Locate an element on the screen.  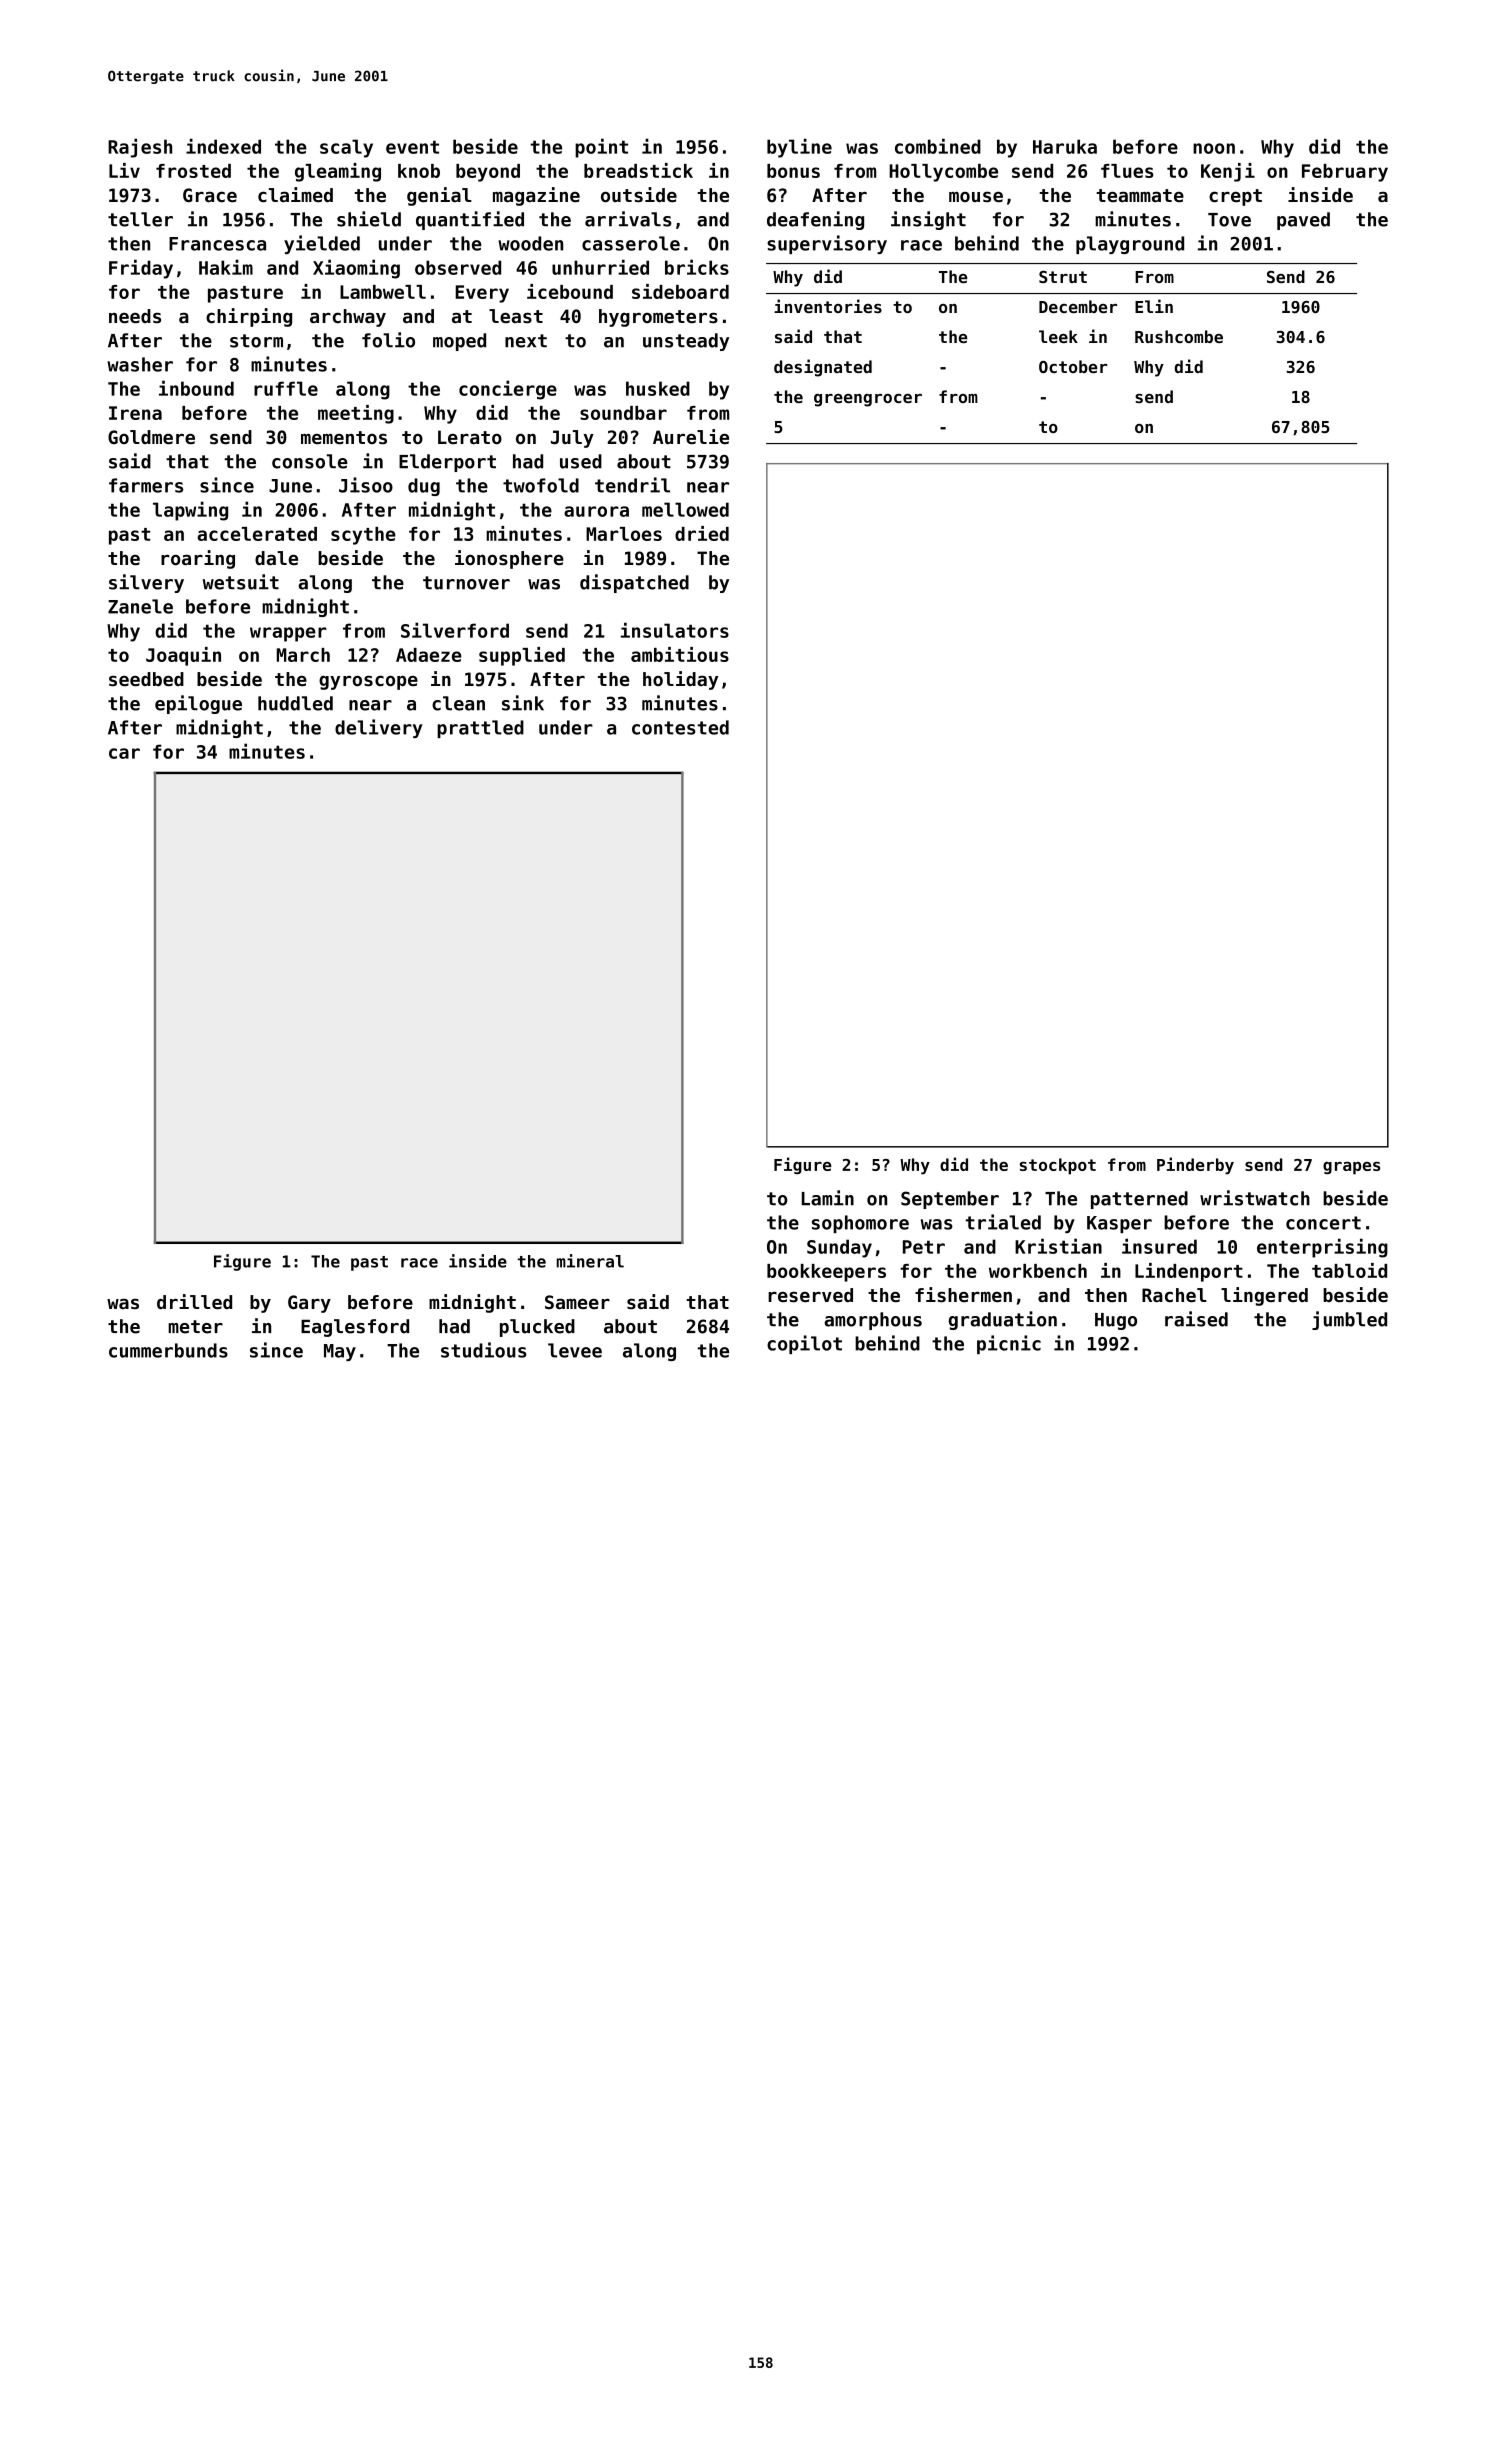
October is located at coordinates (1073, 366).
